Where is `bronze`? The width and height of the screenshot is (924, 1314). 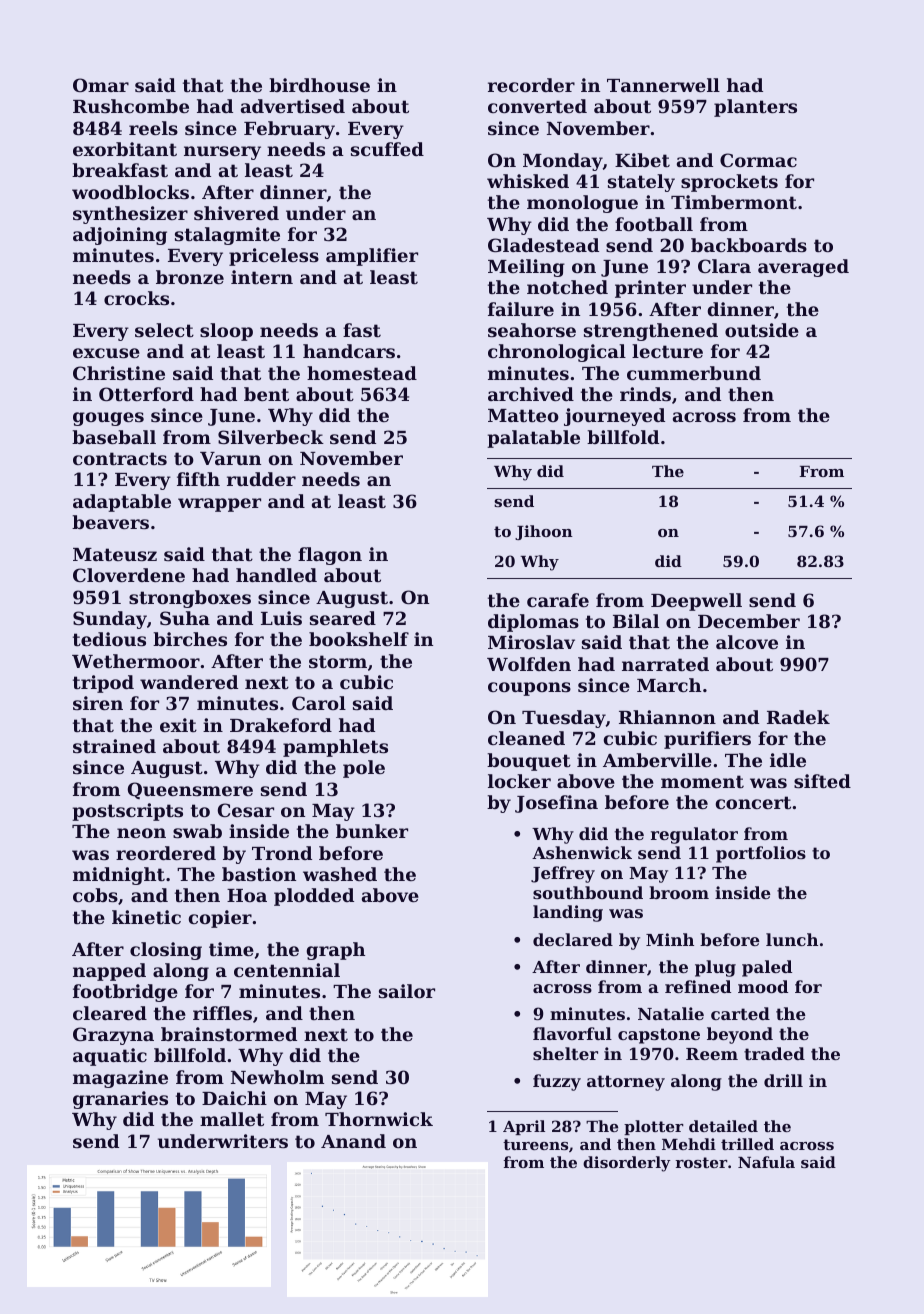
bronze is located at coordinates (190, 277).
